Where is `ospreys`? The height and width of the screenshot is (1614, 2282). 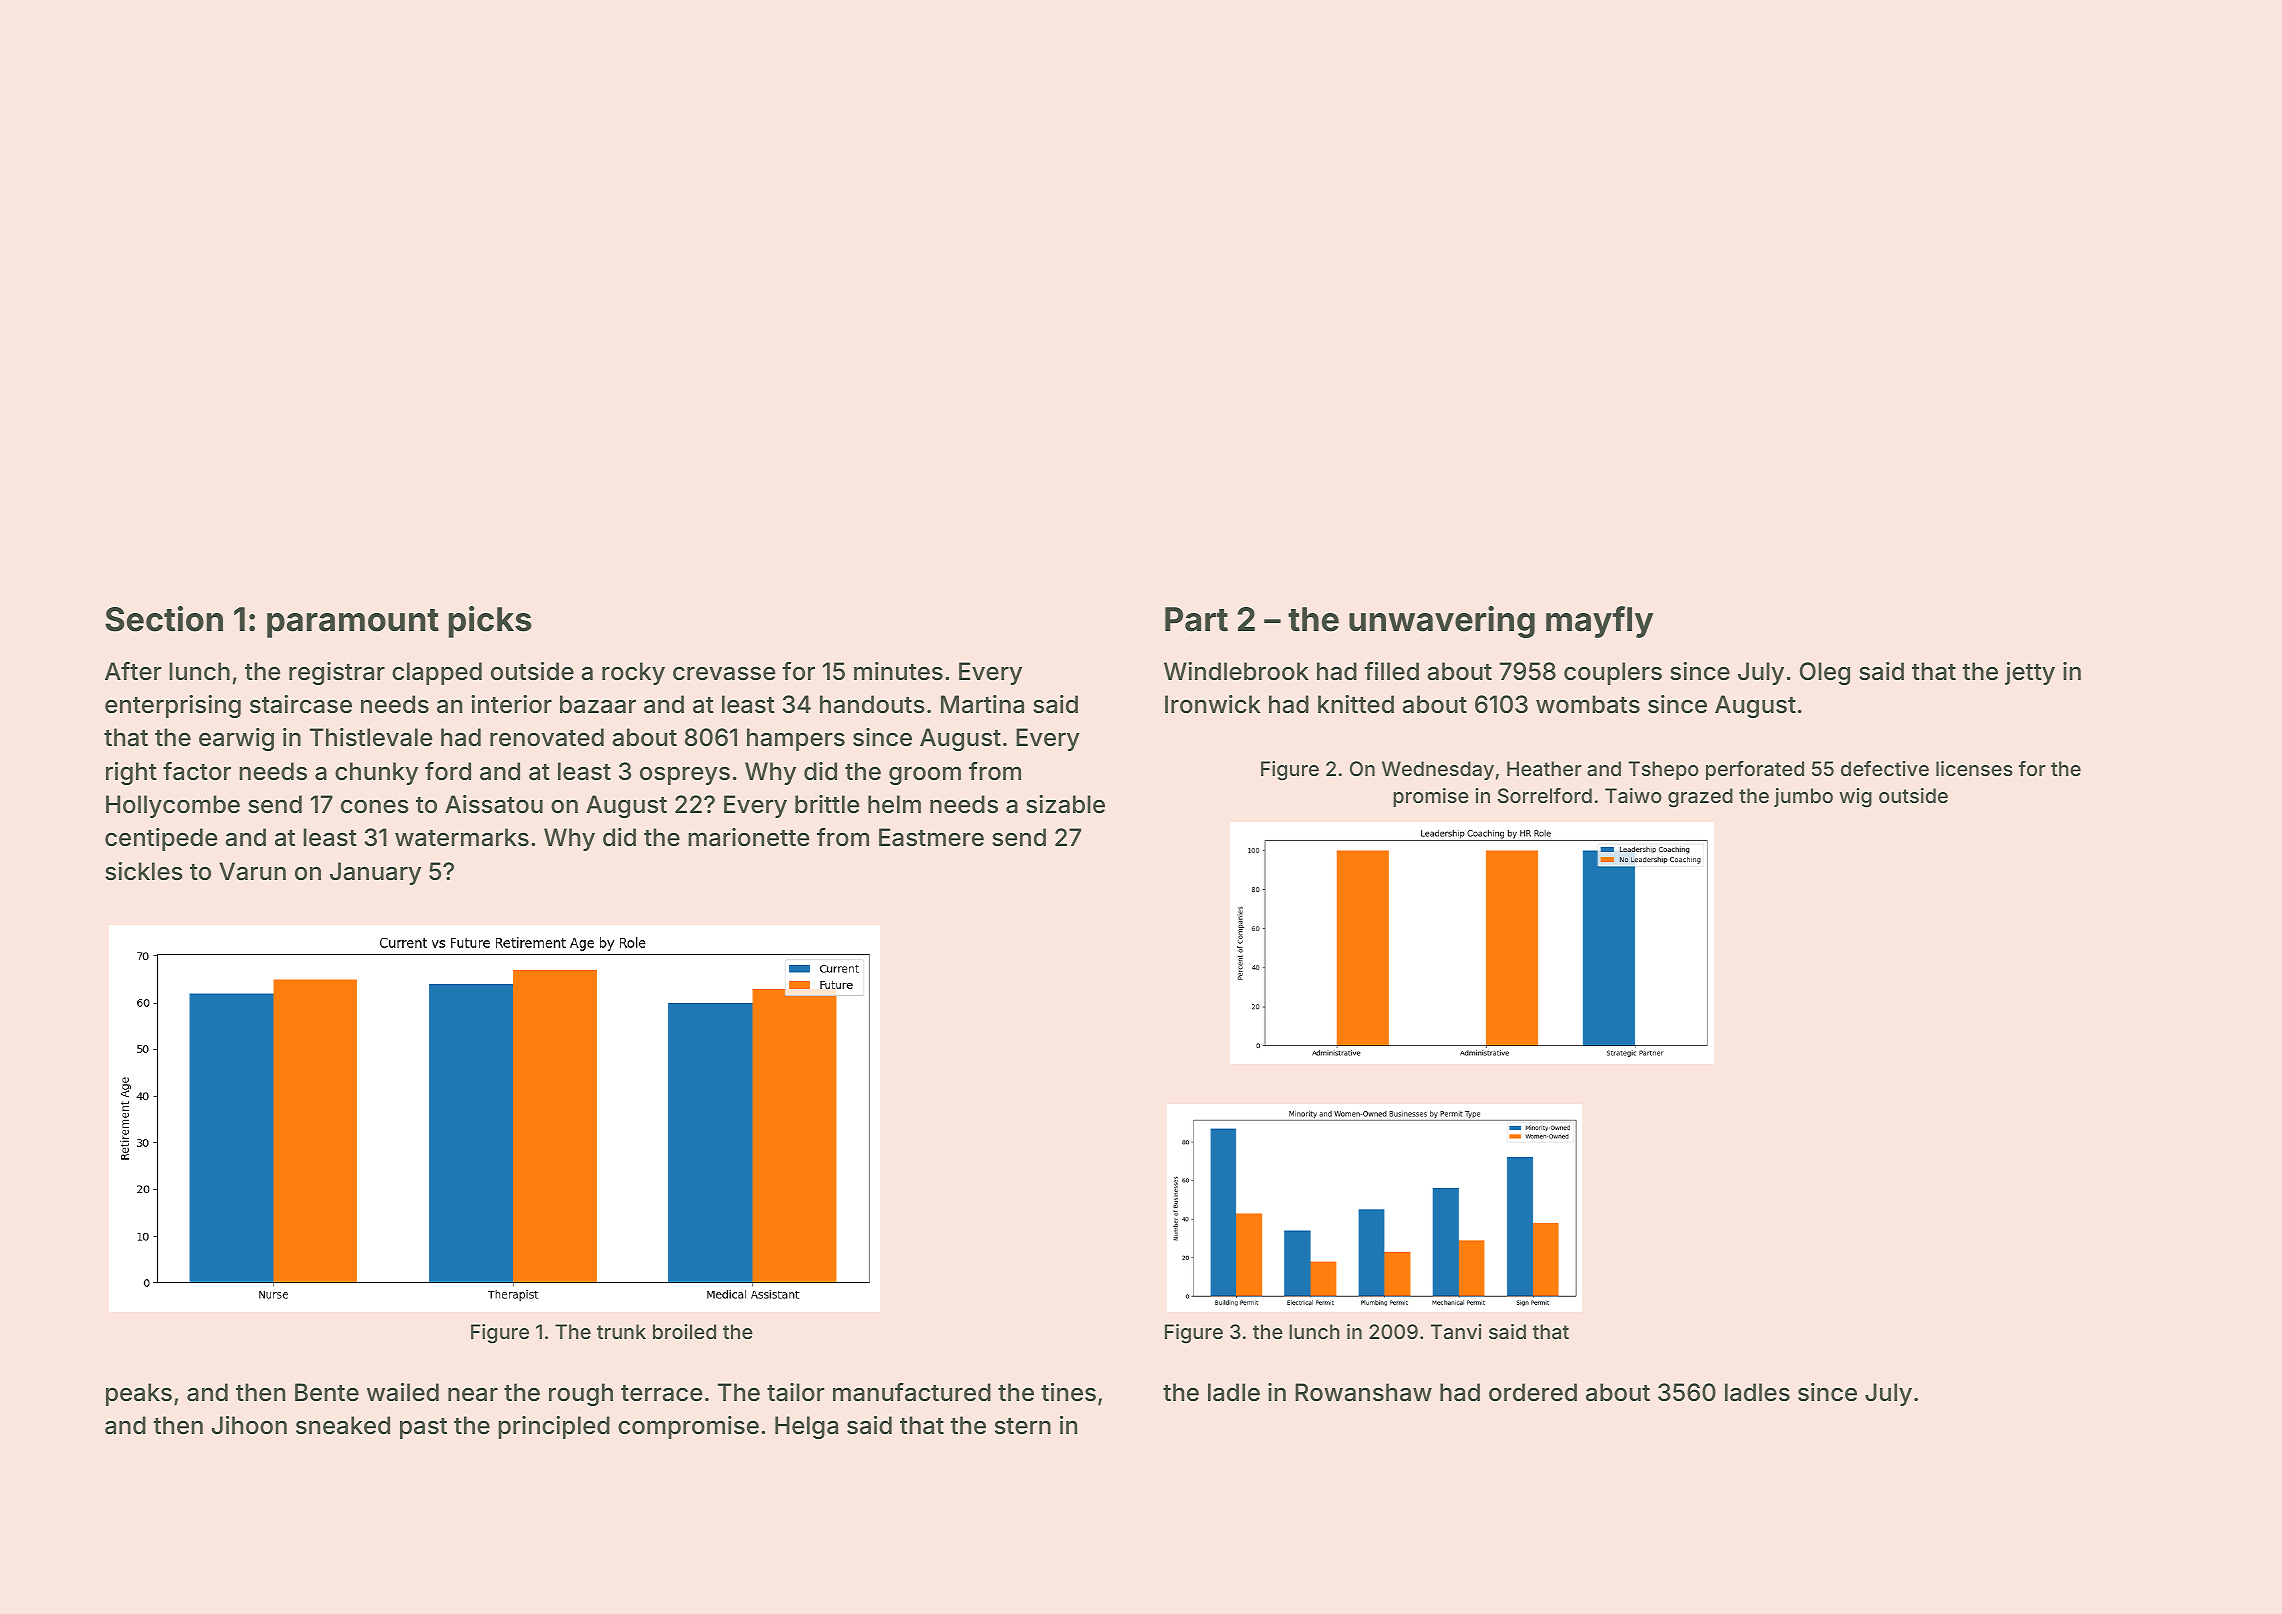 ospreys is located at coordinates (685, 775).
